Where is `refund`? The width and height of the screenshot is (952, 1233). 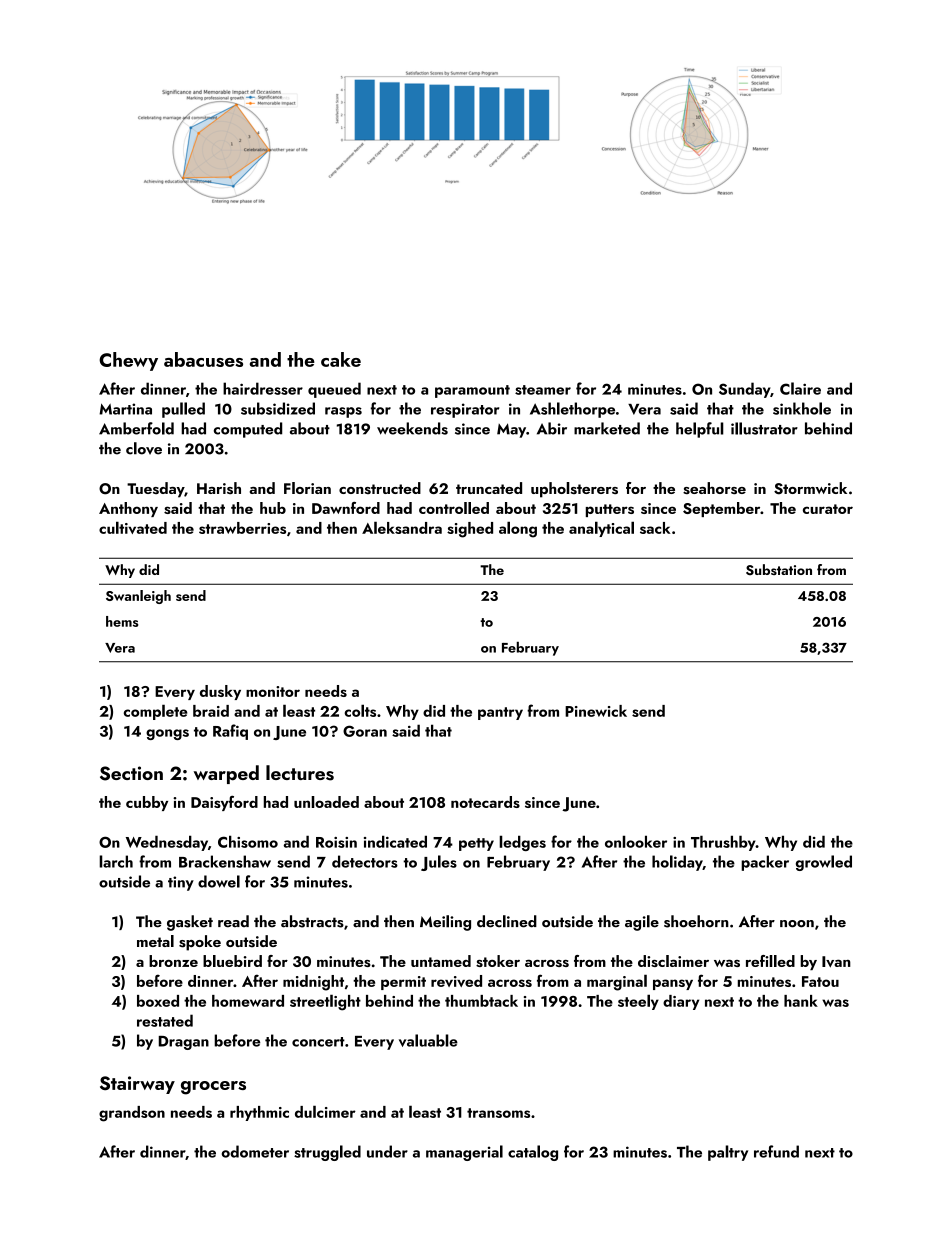
refund is located at coordinates (776, 1151).
